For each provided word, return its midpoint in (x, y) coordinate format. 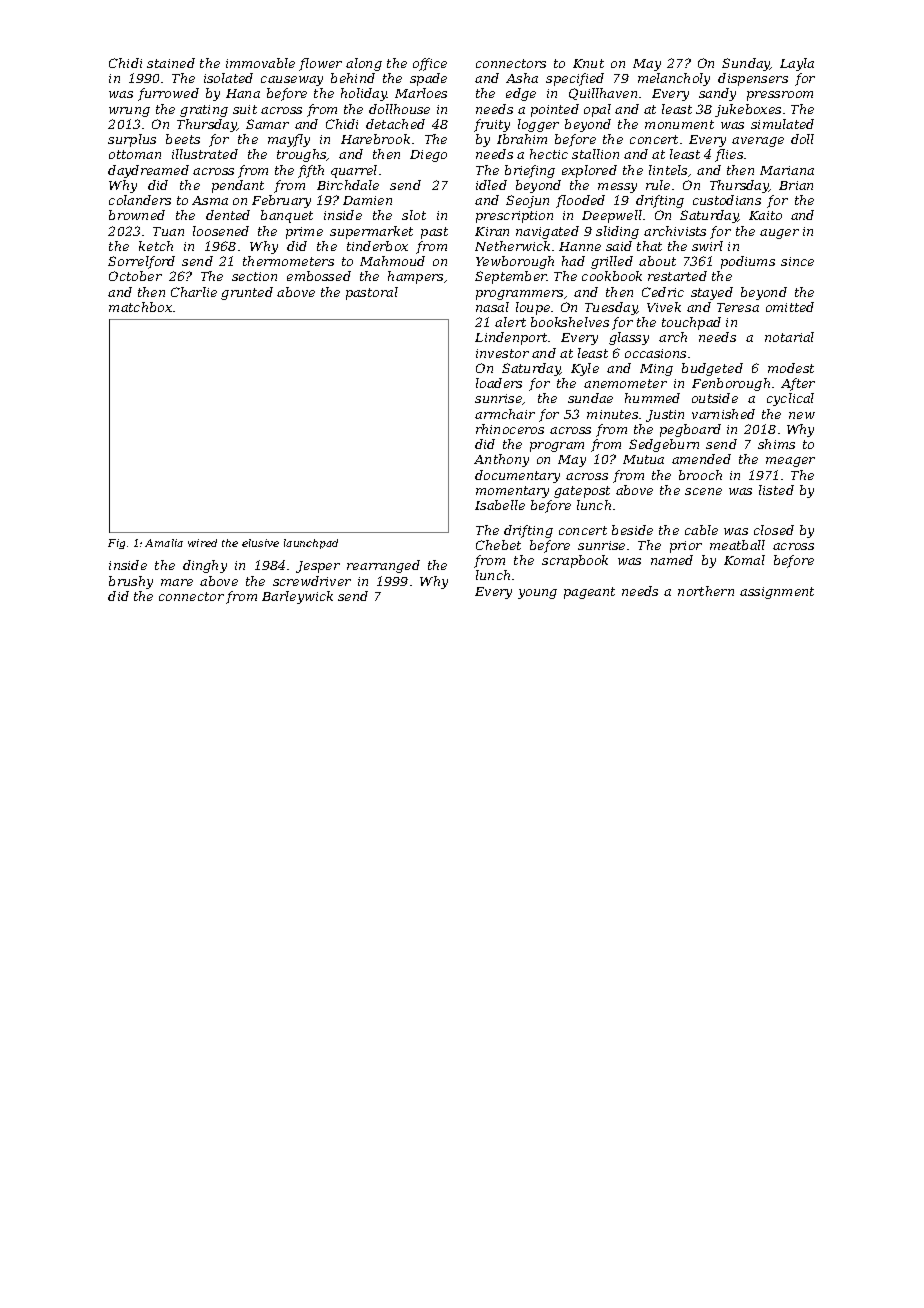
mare (177, 582)
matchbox (140, 307)
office (430, 64)
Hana (243, 93)
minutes (612, 414)
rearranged (383, 566)
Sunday (746, 64)
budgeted (712, 369)
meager (790, 462)
